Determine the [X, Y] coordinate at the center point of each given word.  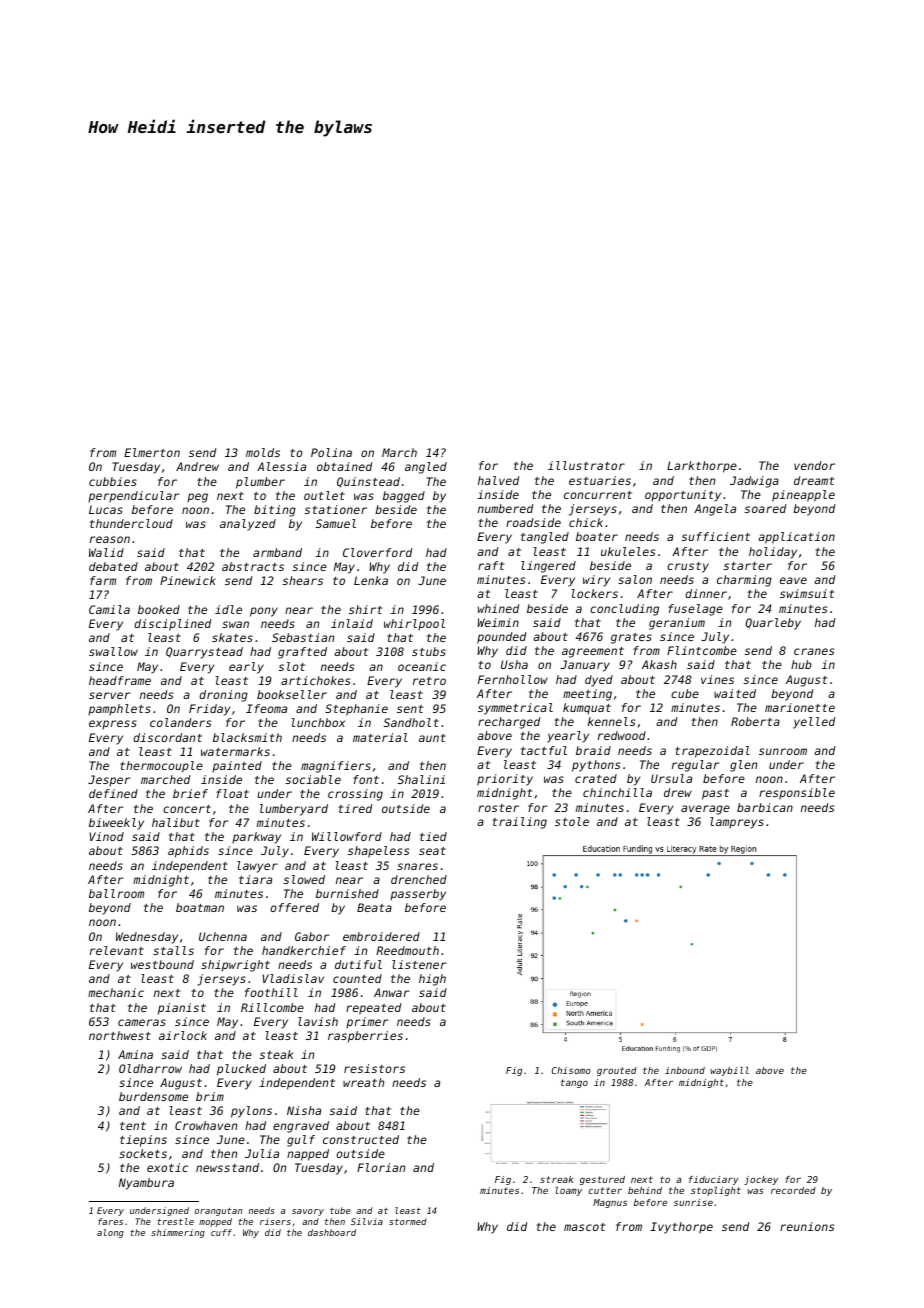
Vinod [106, 836]
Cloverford [377, 552]
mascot [584, 1227]
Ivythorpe [681, 1228]
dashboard [332, 1232]
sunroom [783, 751]
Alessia [281, 466]
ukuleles [628, 551]
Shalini [421, 779]
